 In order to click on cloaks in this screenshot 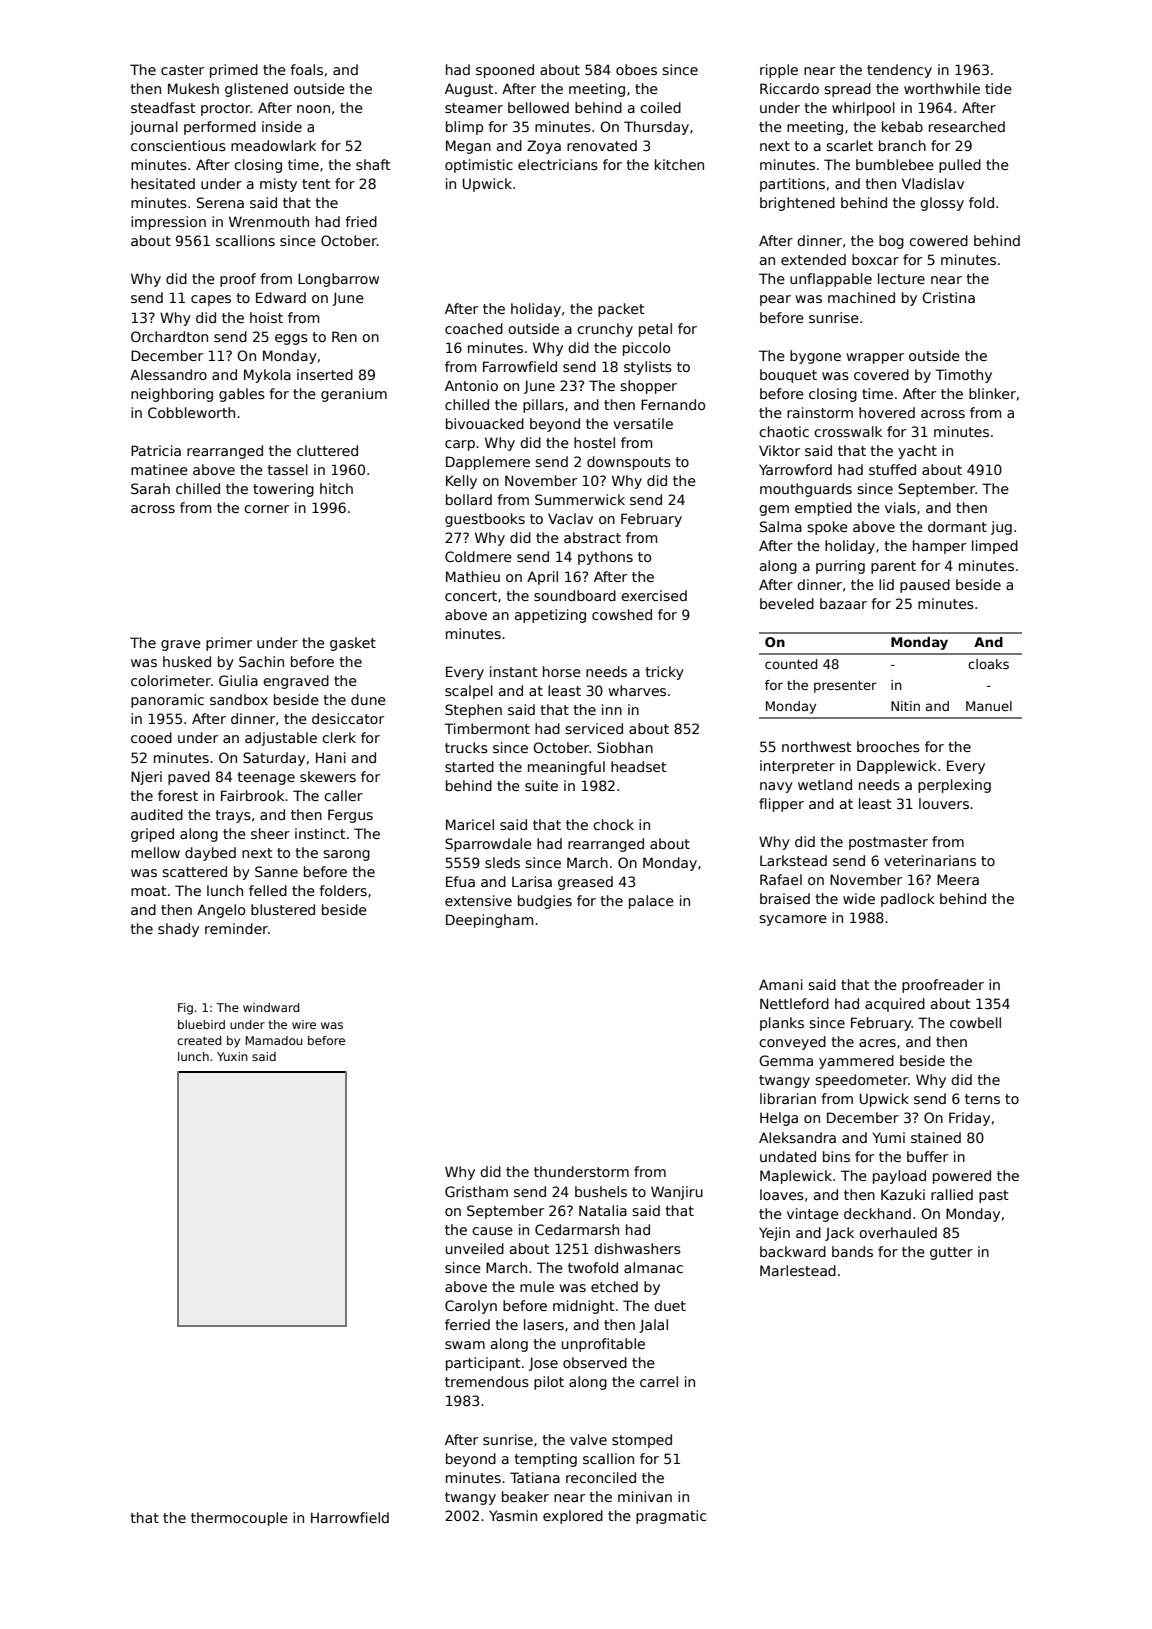, I will do `click(988, 664)`.
